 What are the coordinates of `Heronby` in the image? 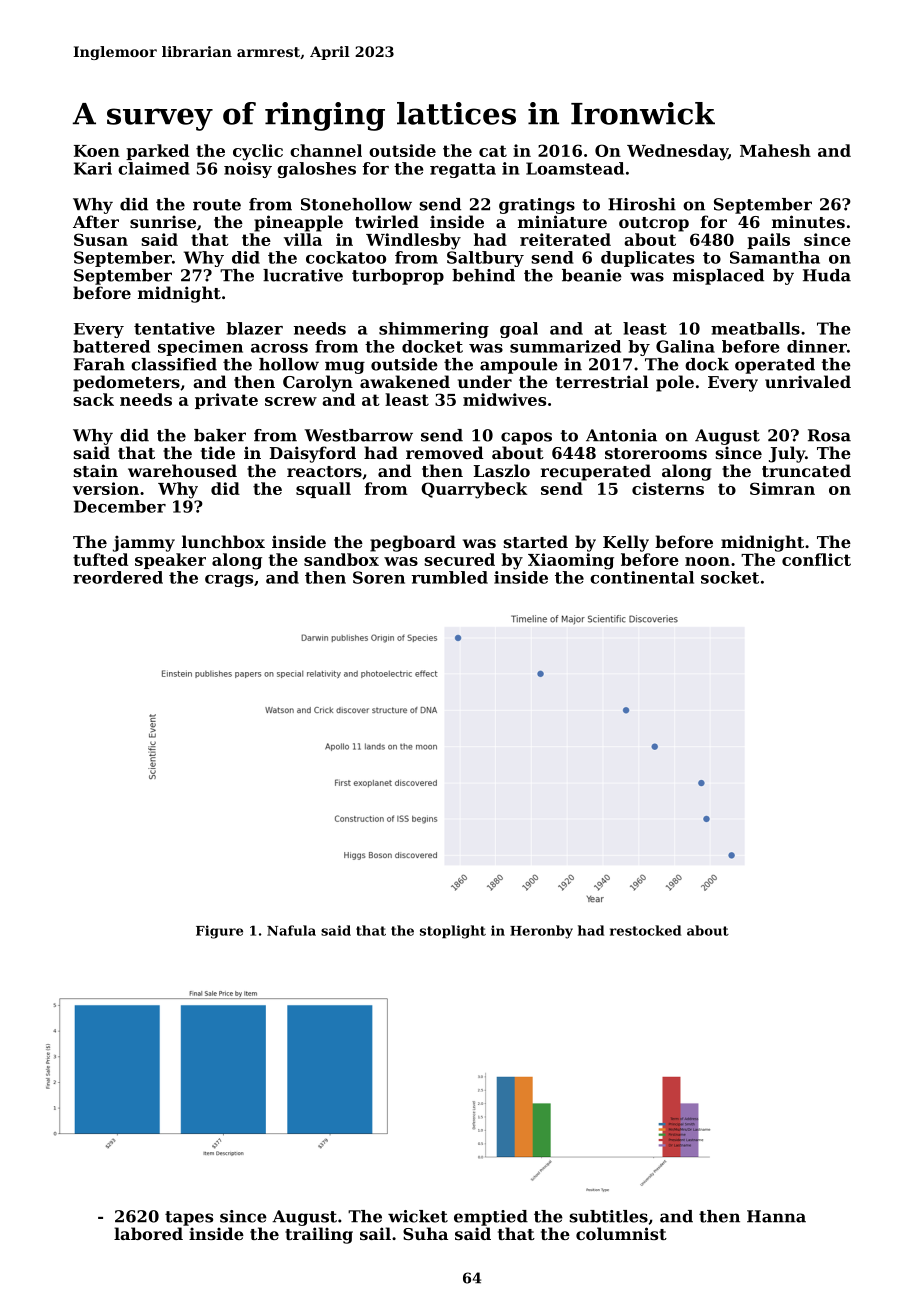 It's located at (541, 932).
